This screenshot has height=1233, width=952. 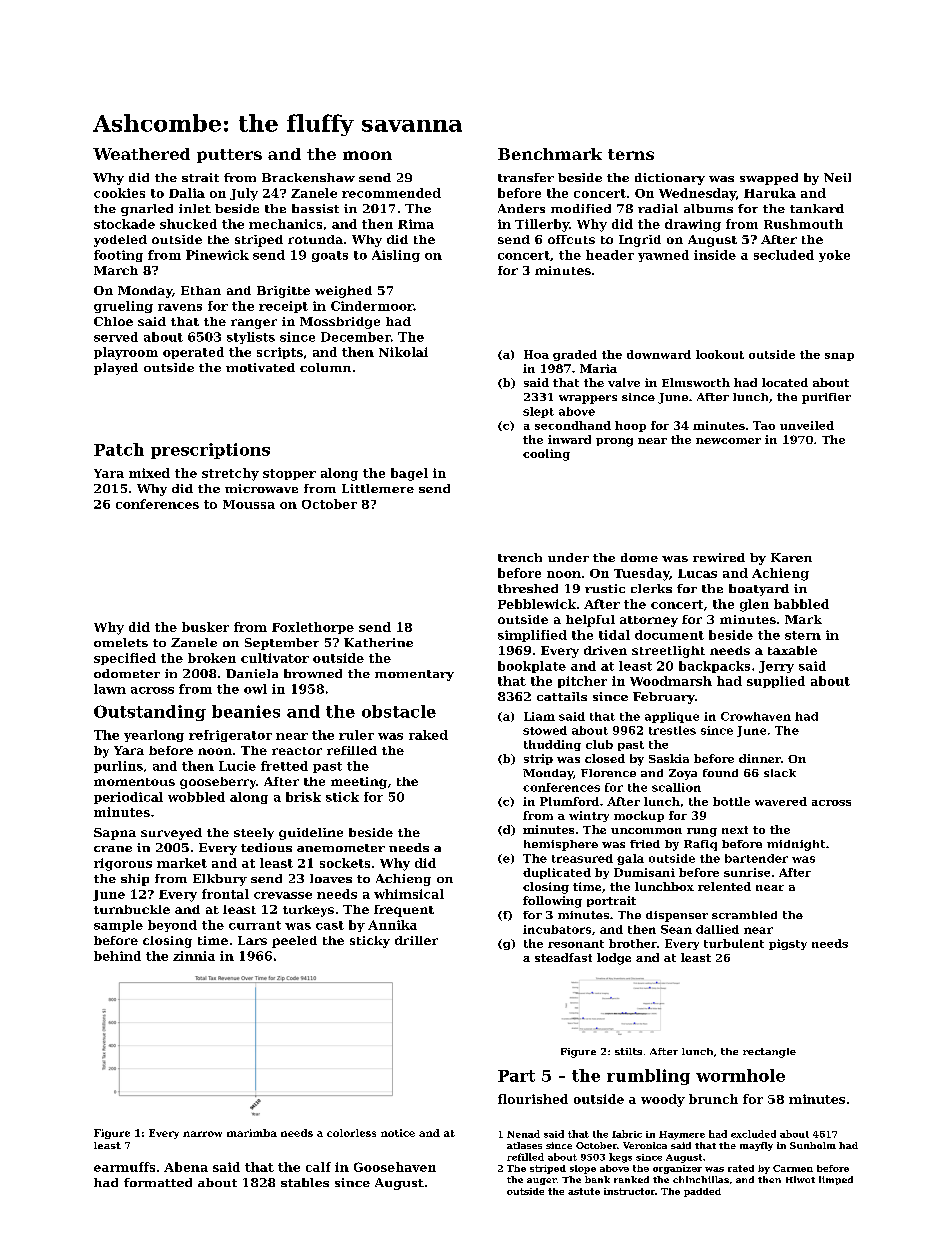 I want to click on purlins, so click(x=118, y=767).
